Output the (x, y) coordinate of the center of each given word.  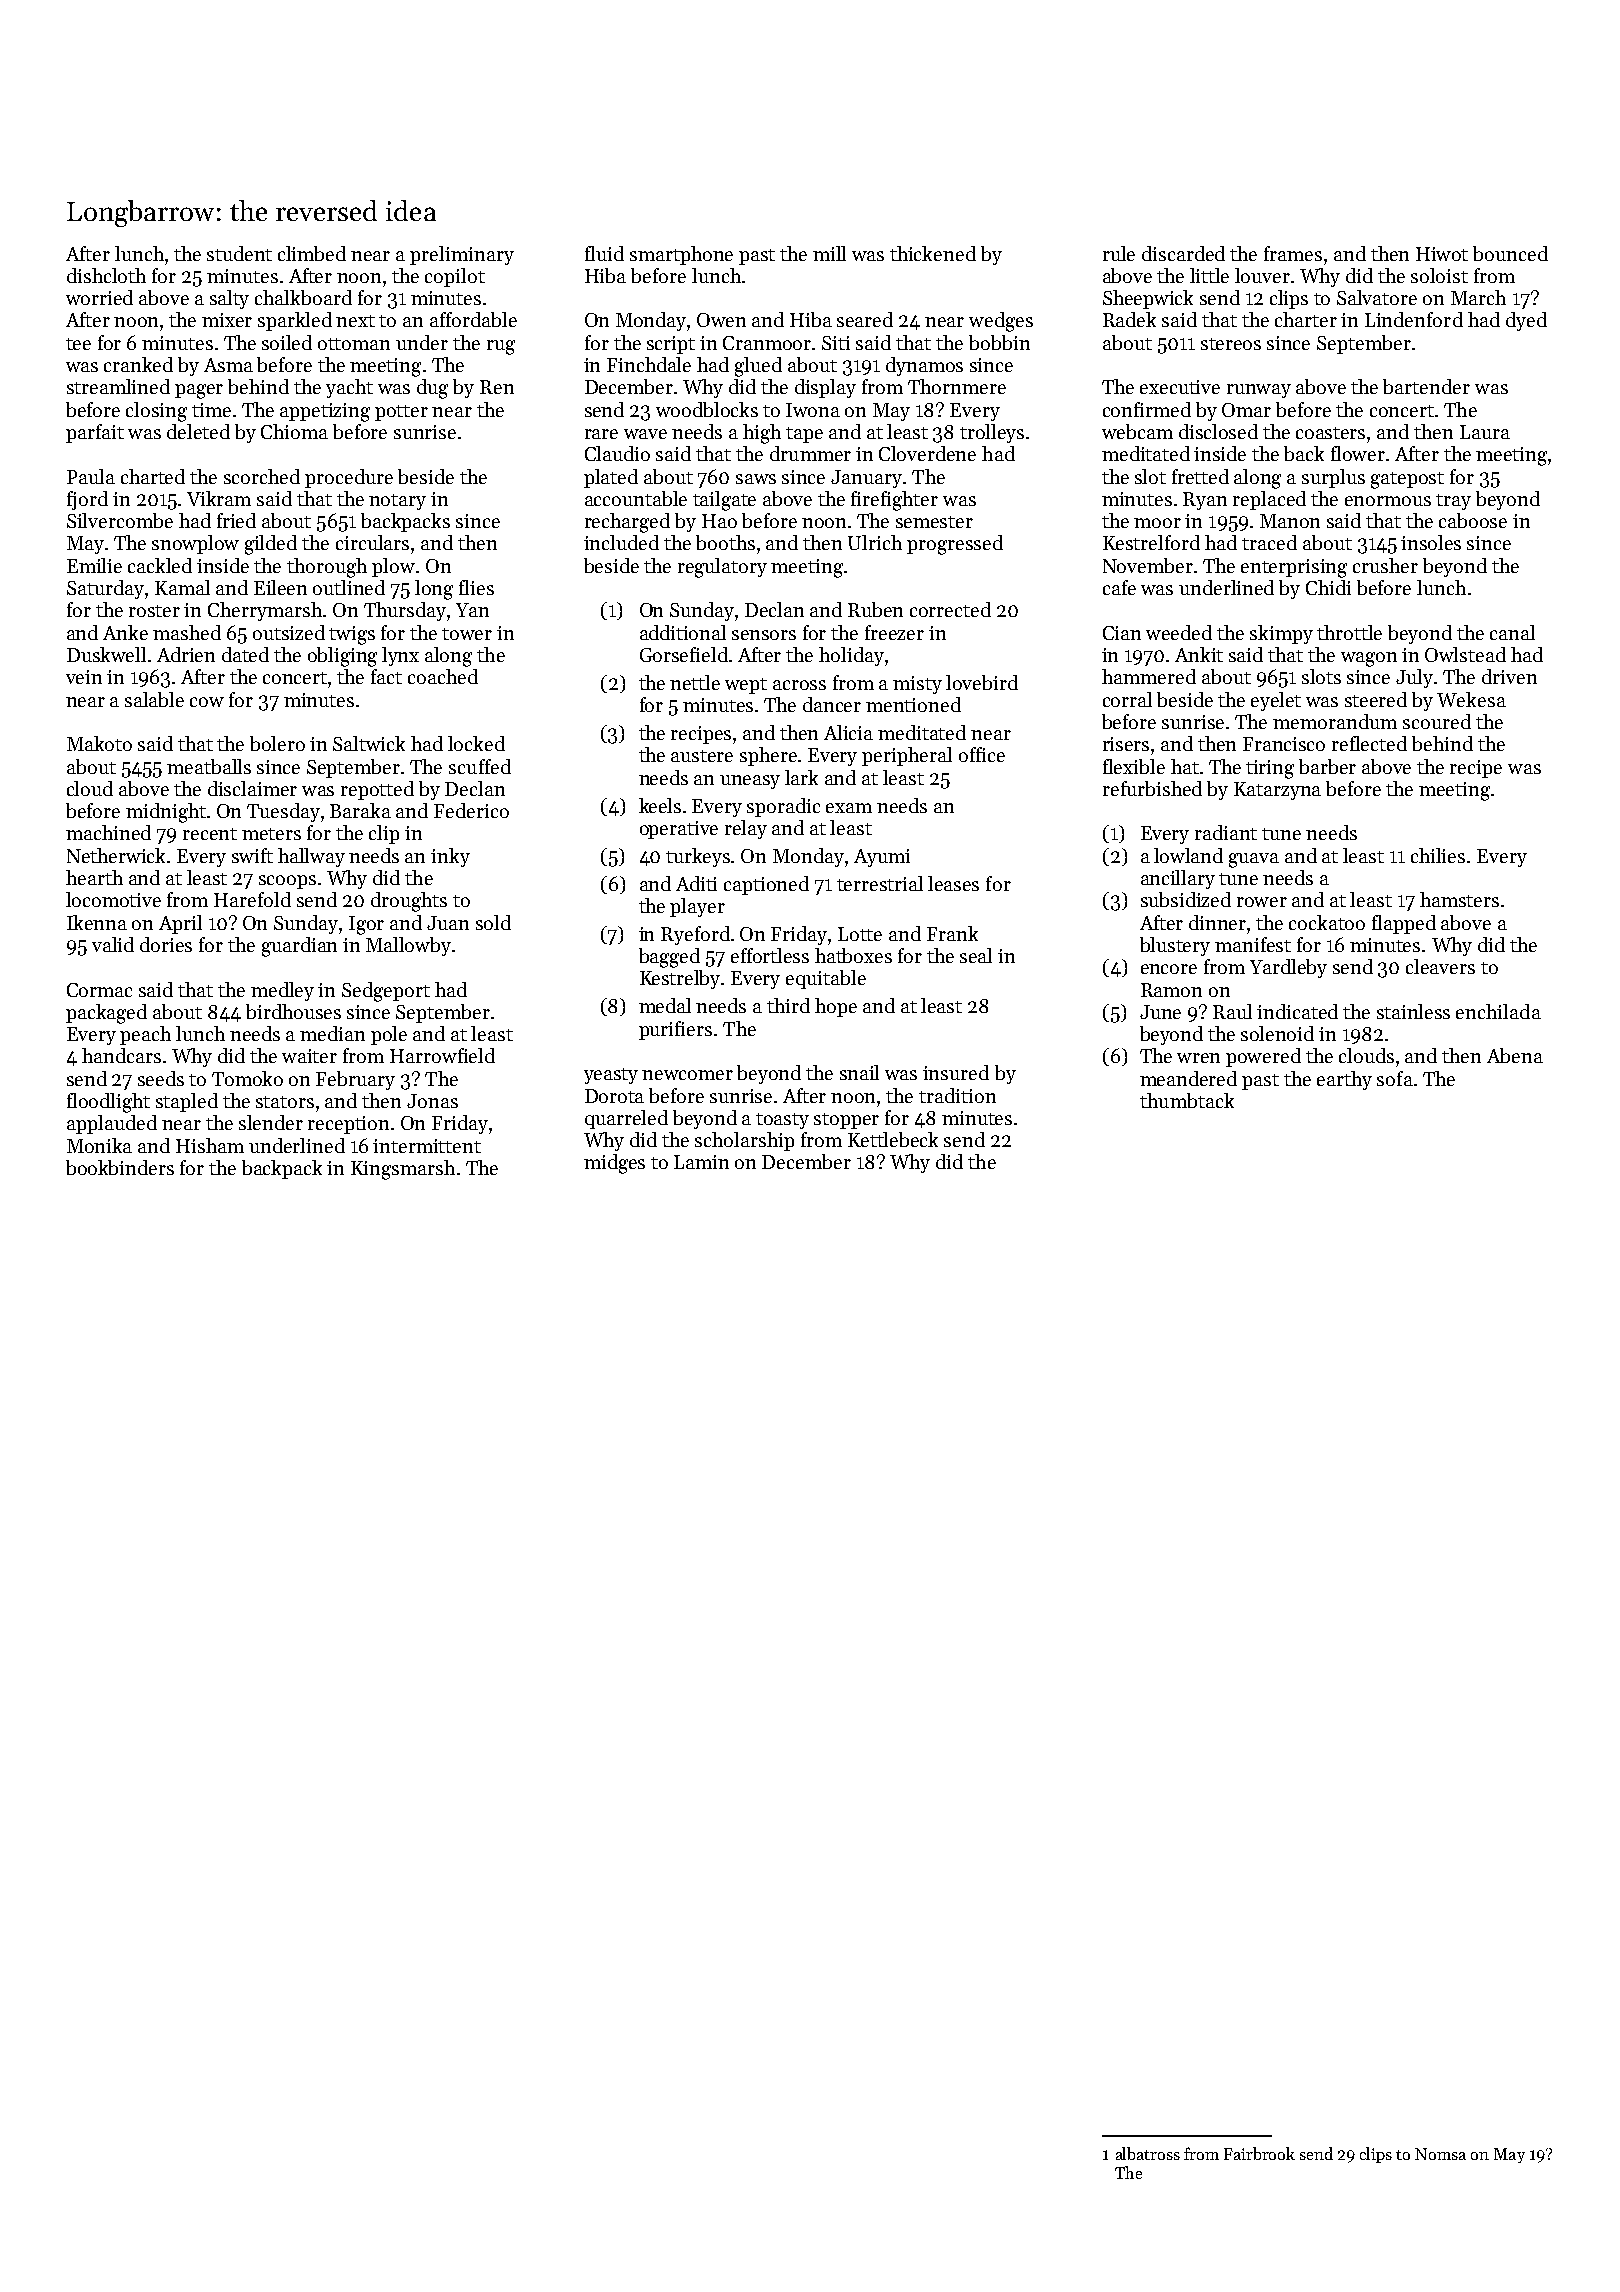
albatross (1148, 2153)
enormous (1388, 501)
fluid (604, 253)
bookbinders (120, 1167)
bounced (1510, 253)
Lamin (701, 1162)
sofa (1395, 1078)
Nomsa (1440, 2154)
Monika (99, 1145)
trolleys (992, 433)
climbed (312, 253)
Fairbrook (1259, 2153)
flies (476, 587)
